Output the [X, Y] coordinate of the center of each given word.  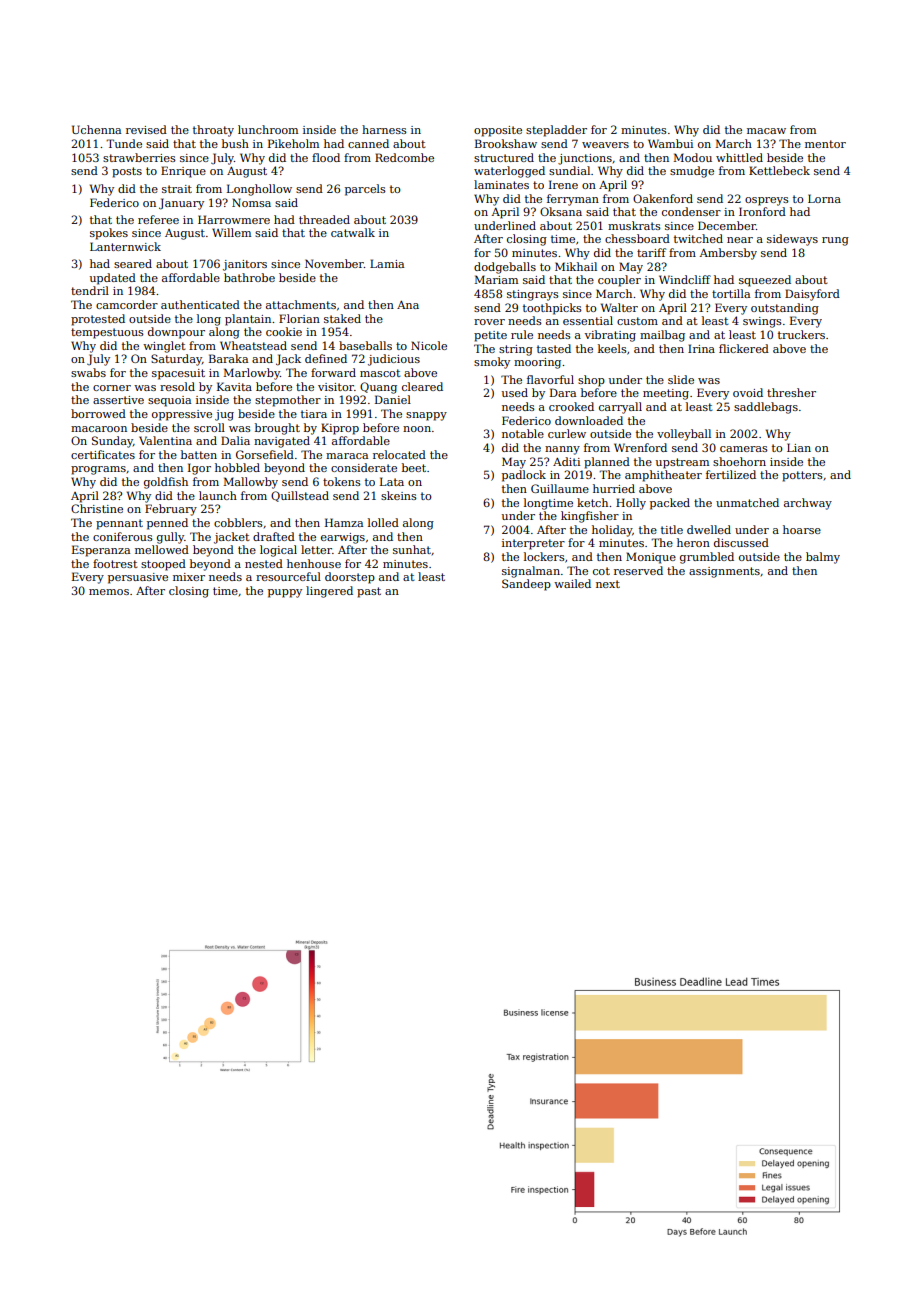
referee [158, 219]
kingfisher [590, 517]
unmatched [747, 502]
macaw [766, 131]
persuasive [138, 578]
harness [384, 129]
